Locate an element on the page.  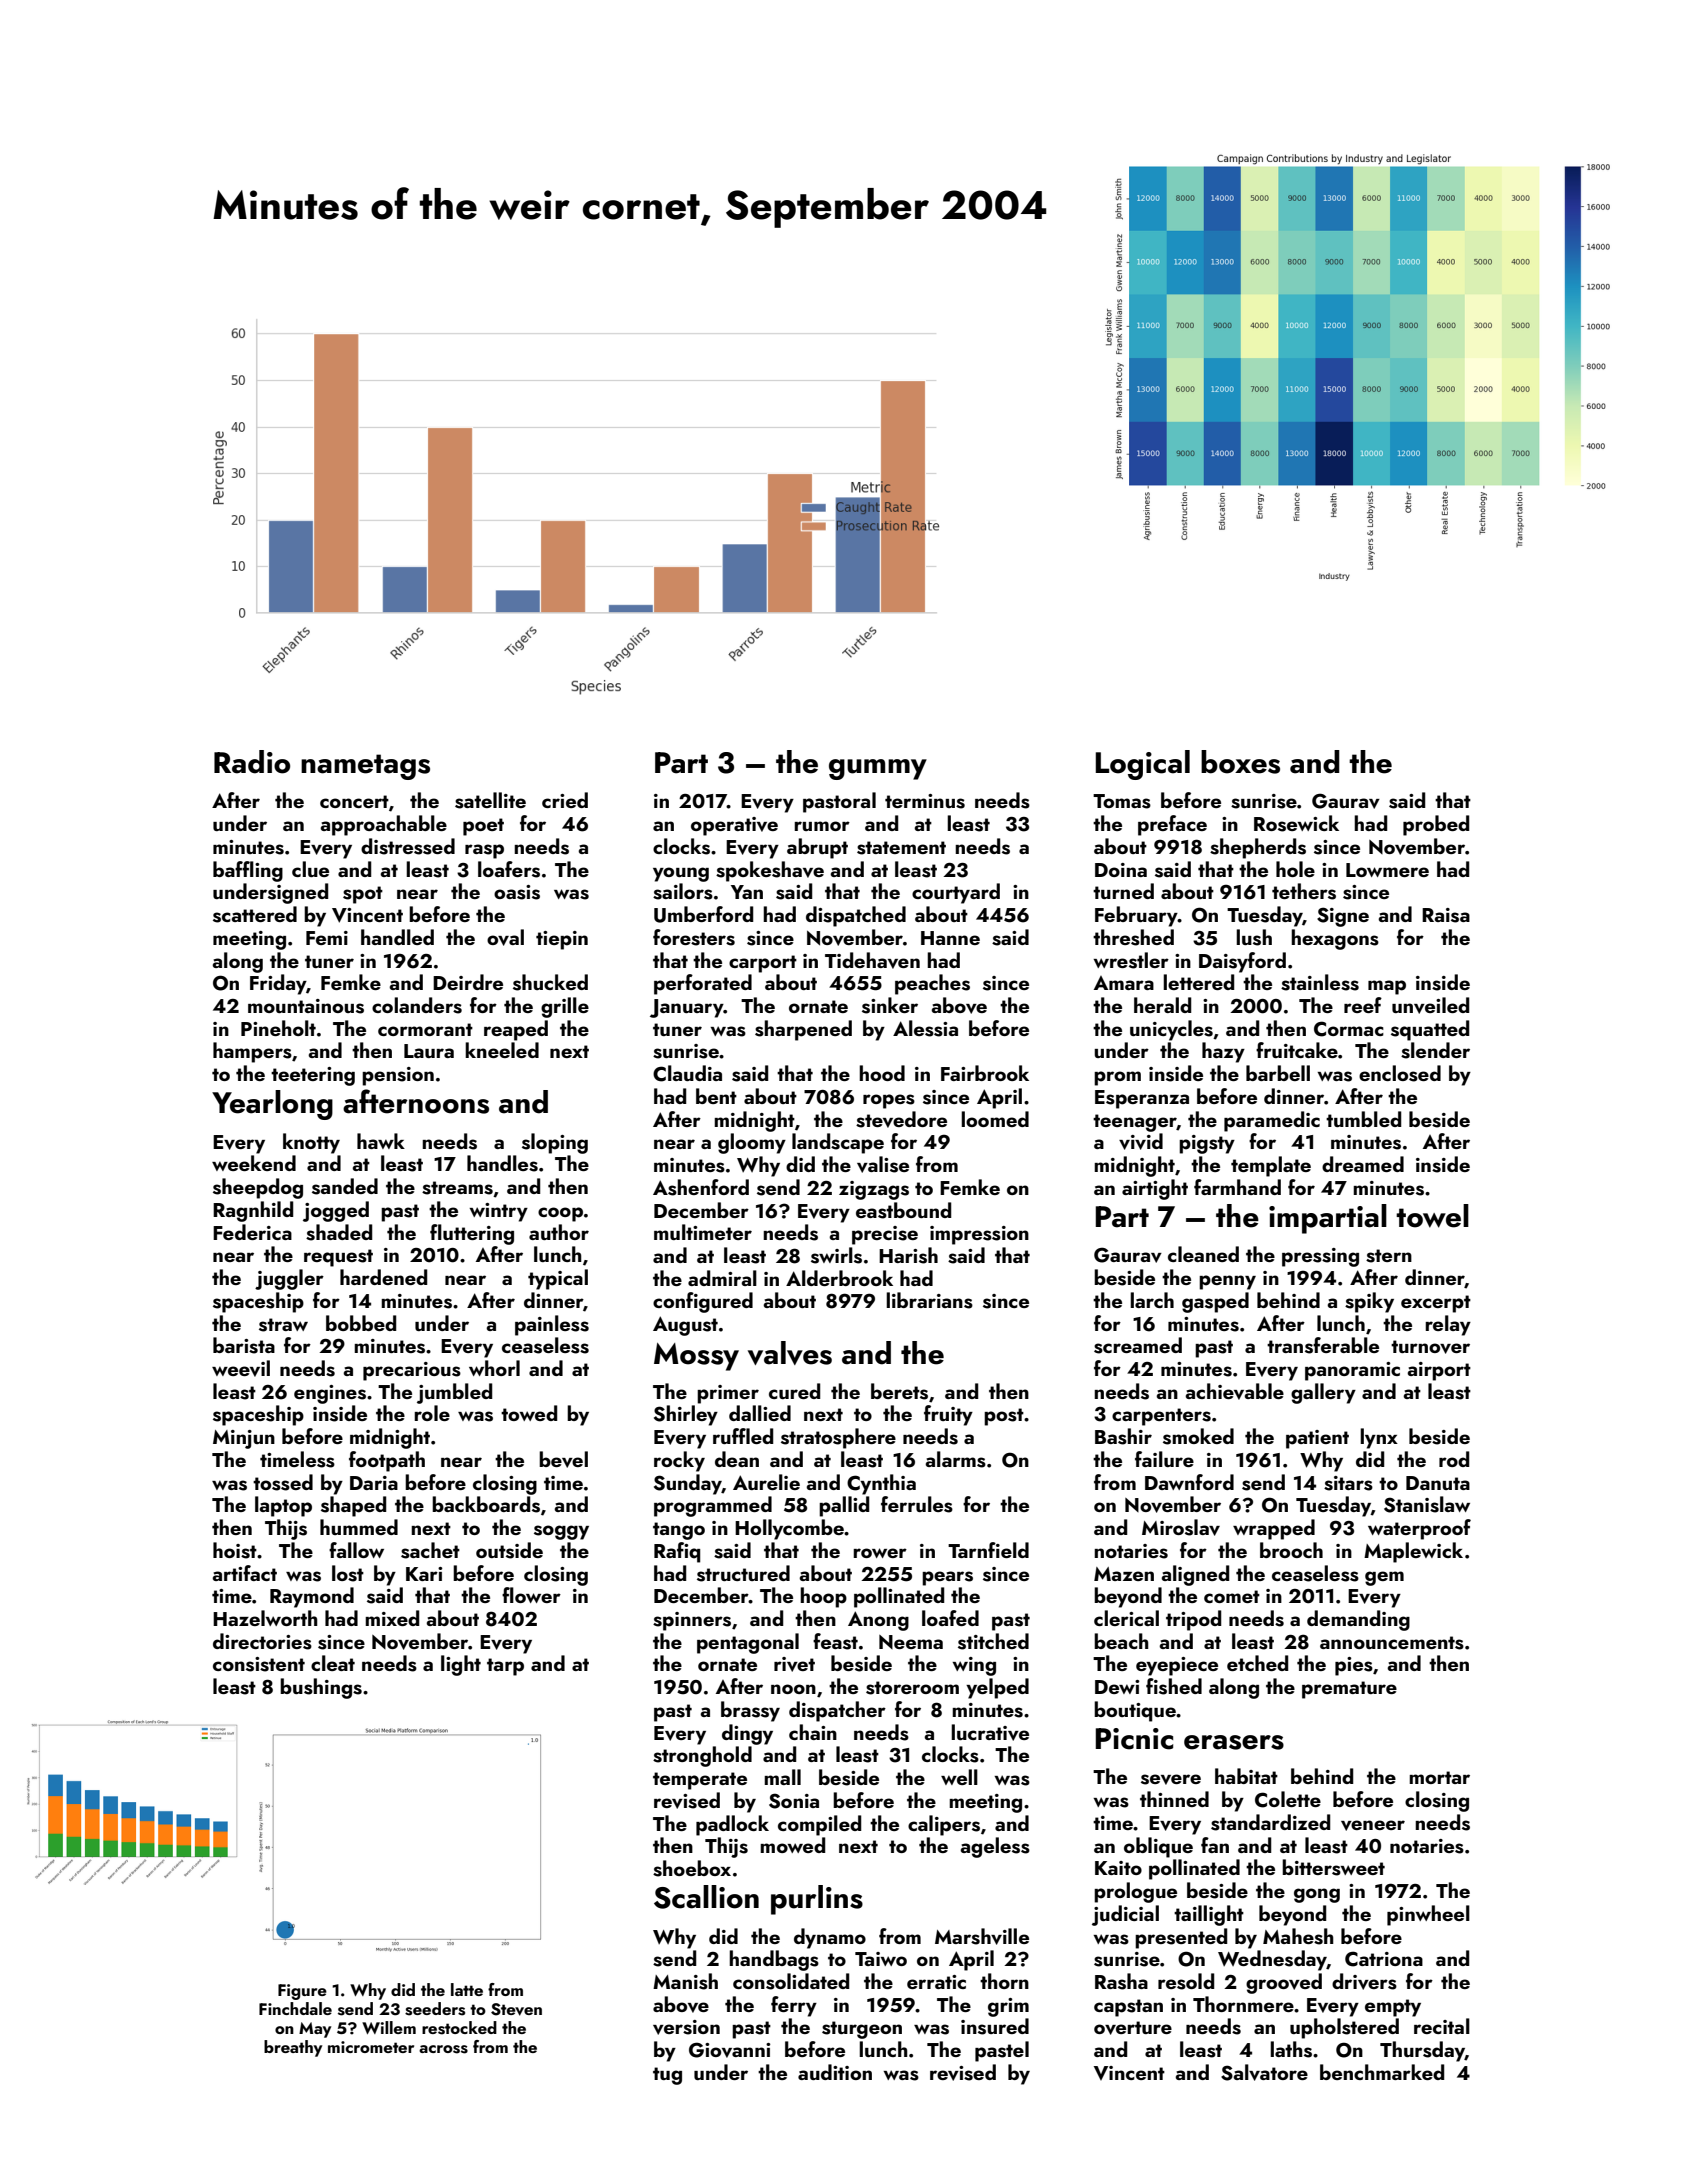
brooch is located at coordinates (1291, 1550).
